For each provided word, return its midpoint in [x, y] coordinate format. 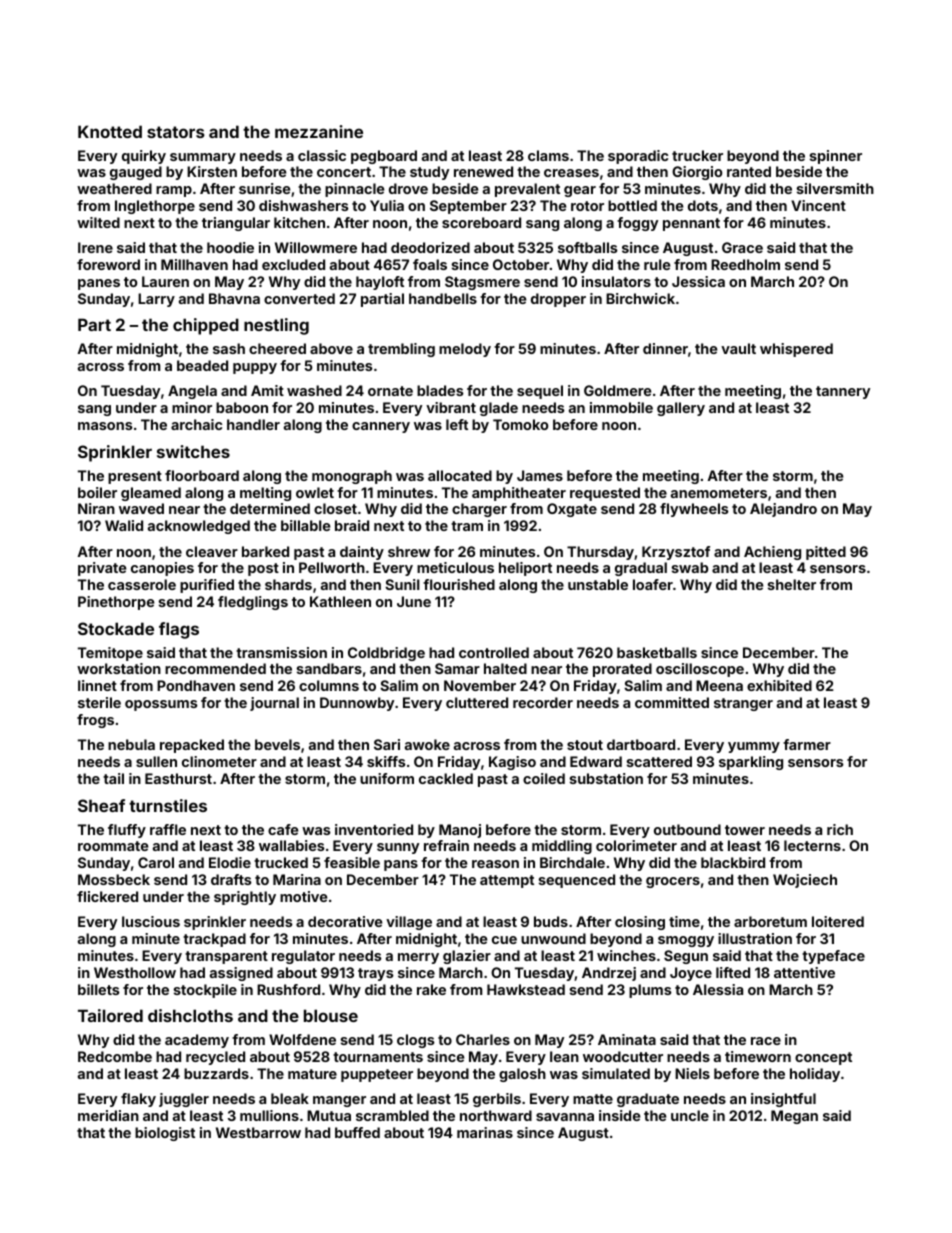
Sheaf [101, 805]
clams [548, 155]
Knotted [110, 131]
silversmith [835, 188]
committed [672, 702]
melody [465, 350]
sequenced [577, 881]
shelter [792, 584]
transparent [226, 957]
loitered [838, 921]
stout [585, 745]
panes [99, 284]
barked [265, 551]
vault [738, 348]
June [414, 601]
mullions [269, 1115]
